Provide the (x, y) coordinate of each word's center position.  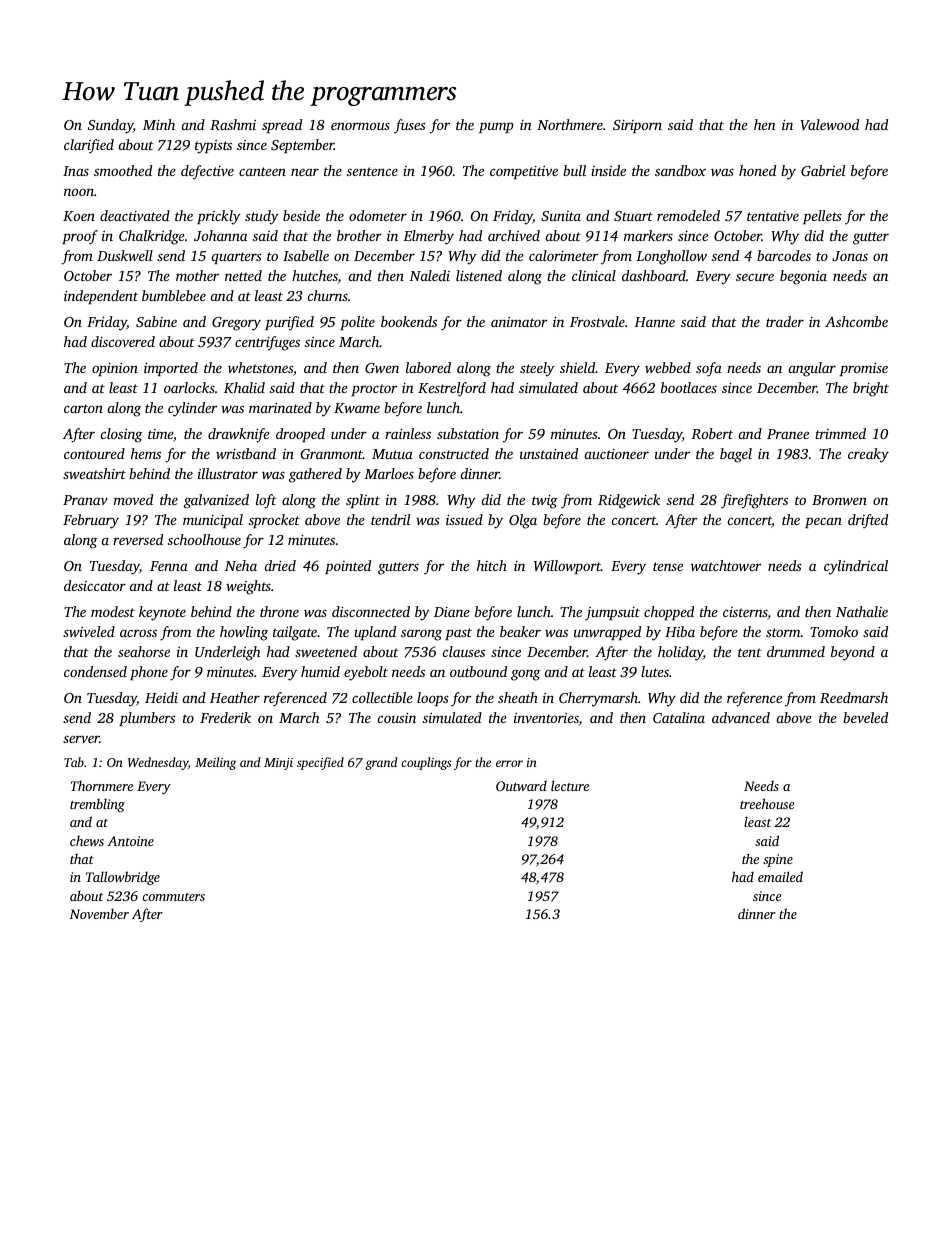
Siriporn (637, 126)
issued (464, 519)
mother (197, 275)
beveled (865, 717)
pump (496, 127)
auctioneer (617, 454)
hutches (315, 275)
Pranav (85, 500)
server (81, 739)
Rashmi (233, 124)
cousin (397, 717)
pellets (822, 217)
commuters (173, 897)
